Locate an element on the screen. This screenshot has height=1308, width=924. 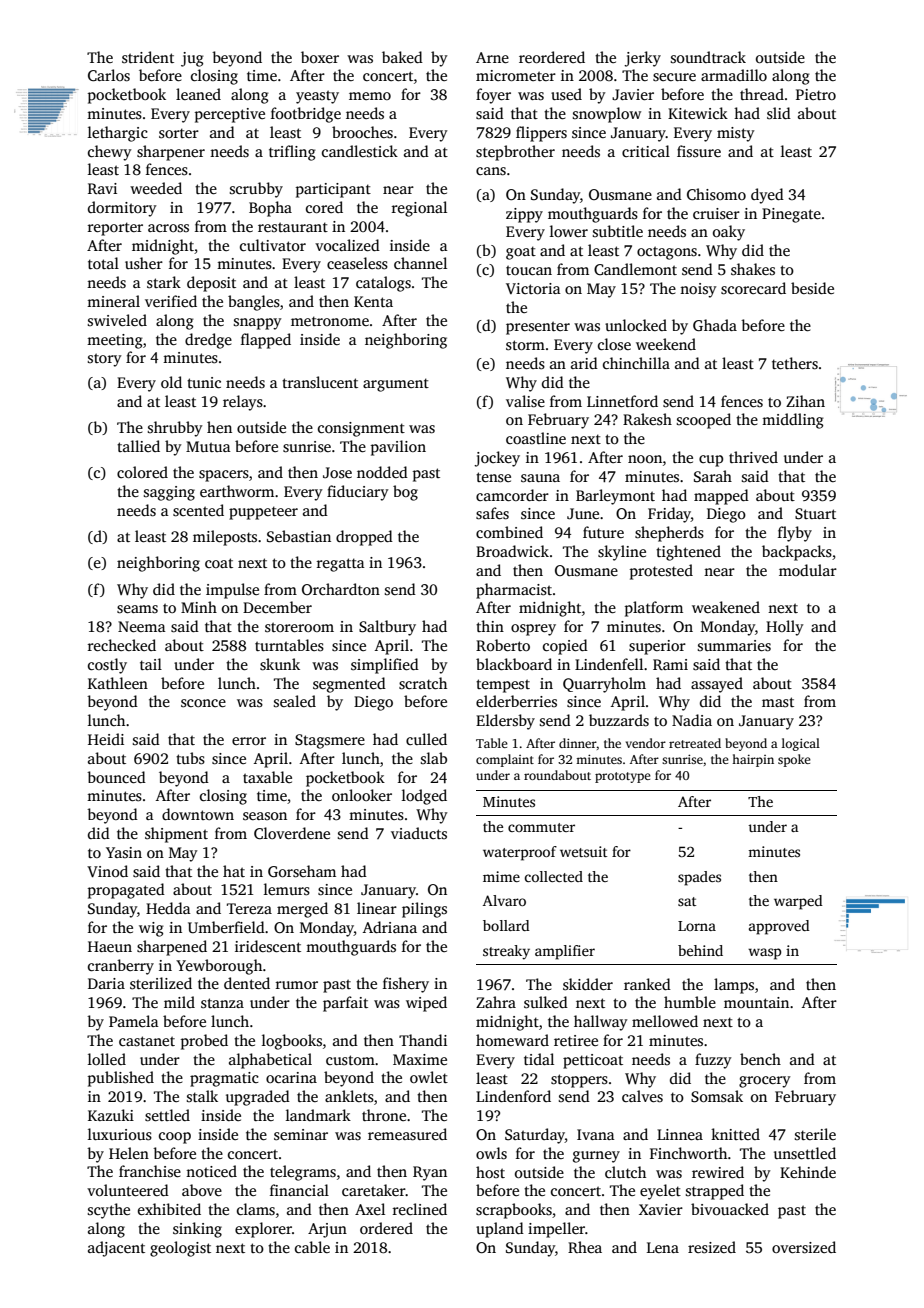
Axel is located at coordinates (370, 1209).
